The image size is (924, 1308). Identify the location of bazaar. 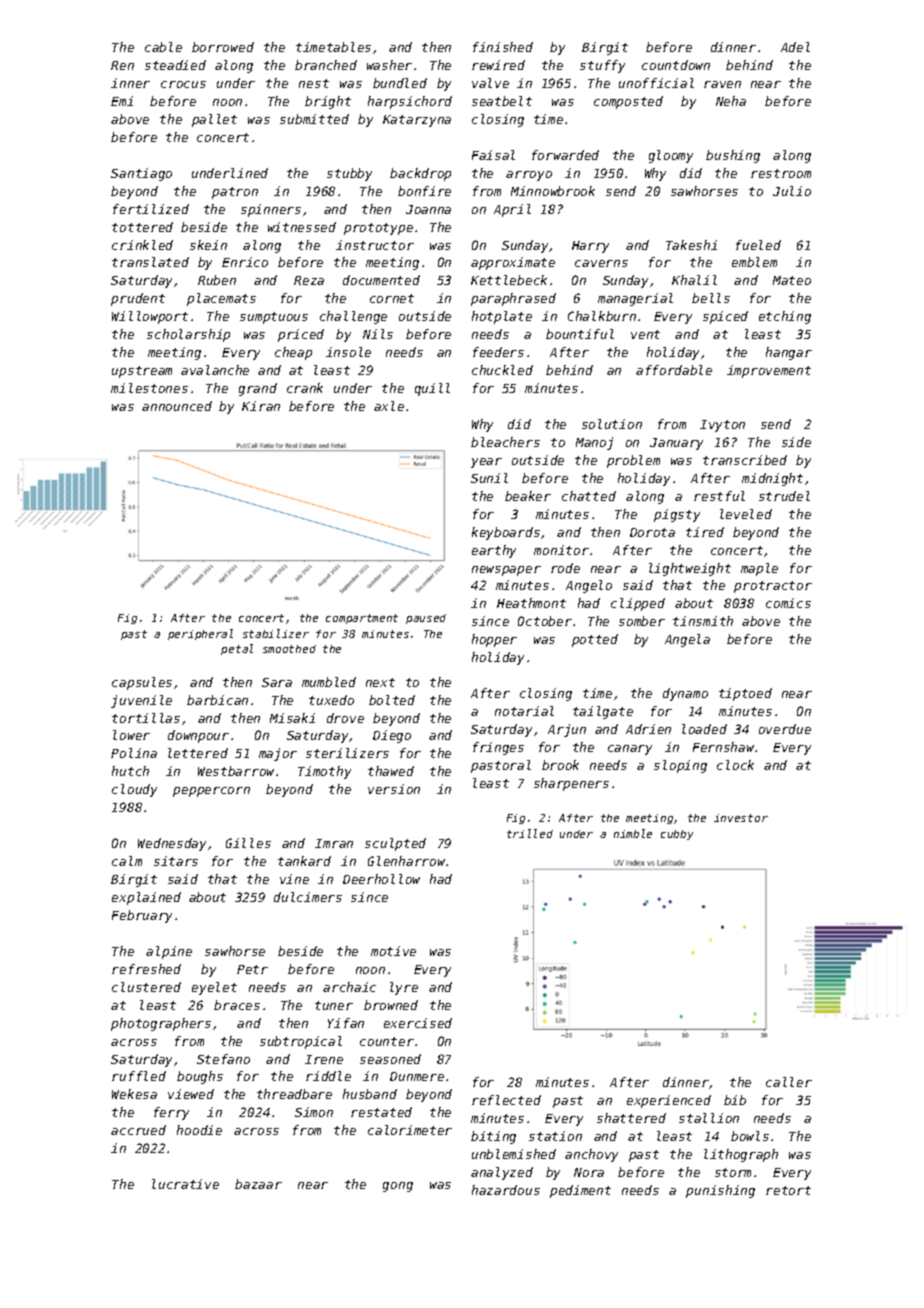
(258, 1184).
